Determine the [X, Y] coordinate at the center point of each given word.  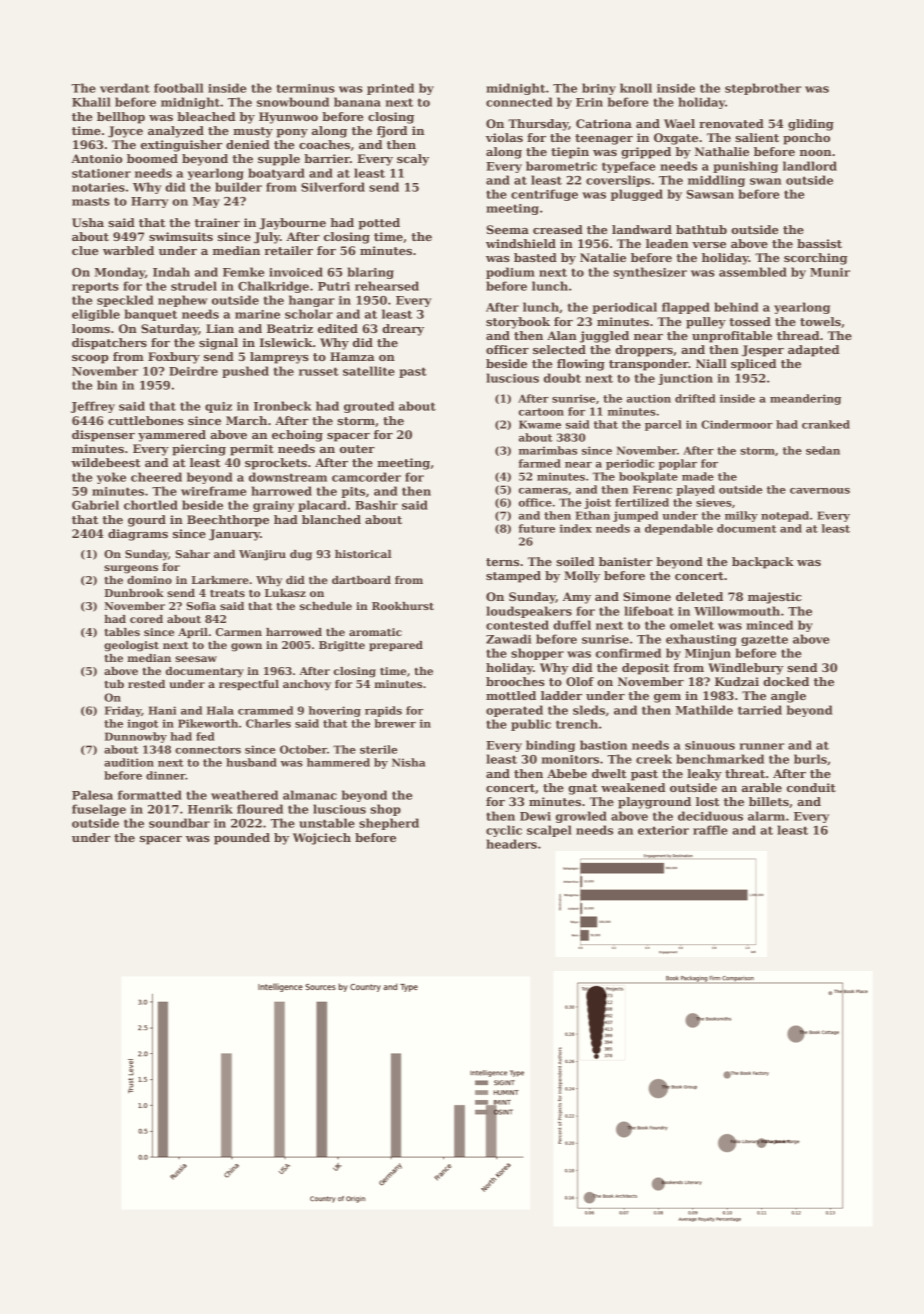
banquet [150, 315]
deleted [699, 596]
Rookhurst [403, 606]
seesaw [196, 659]
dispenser [103, 436]
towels [820, 321]
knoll [636, 88]
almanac [310, 795]
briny [599, 89]
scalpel [549, 831]
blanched [331, 519]
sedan [823, 450]
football [178, 88]
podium [510, 273]
